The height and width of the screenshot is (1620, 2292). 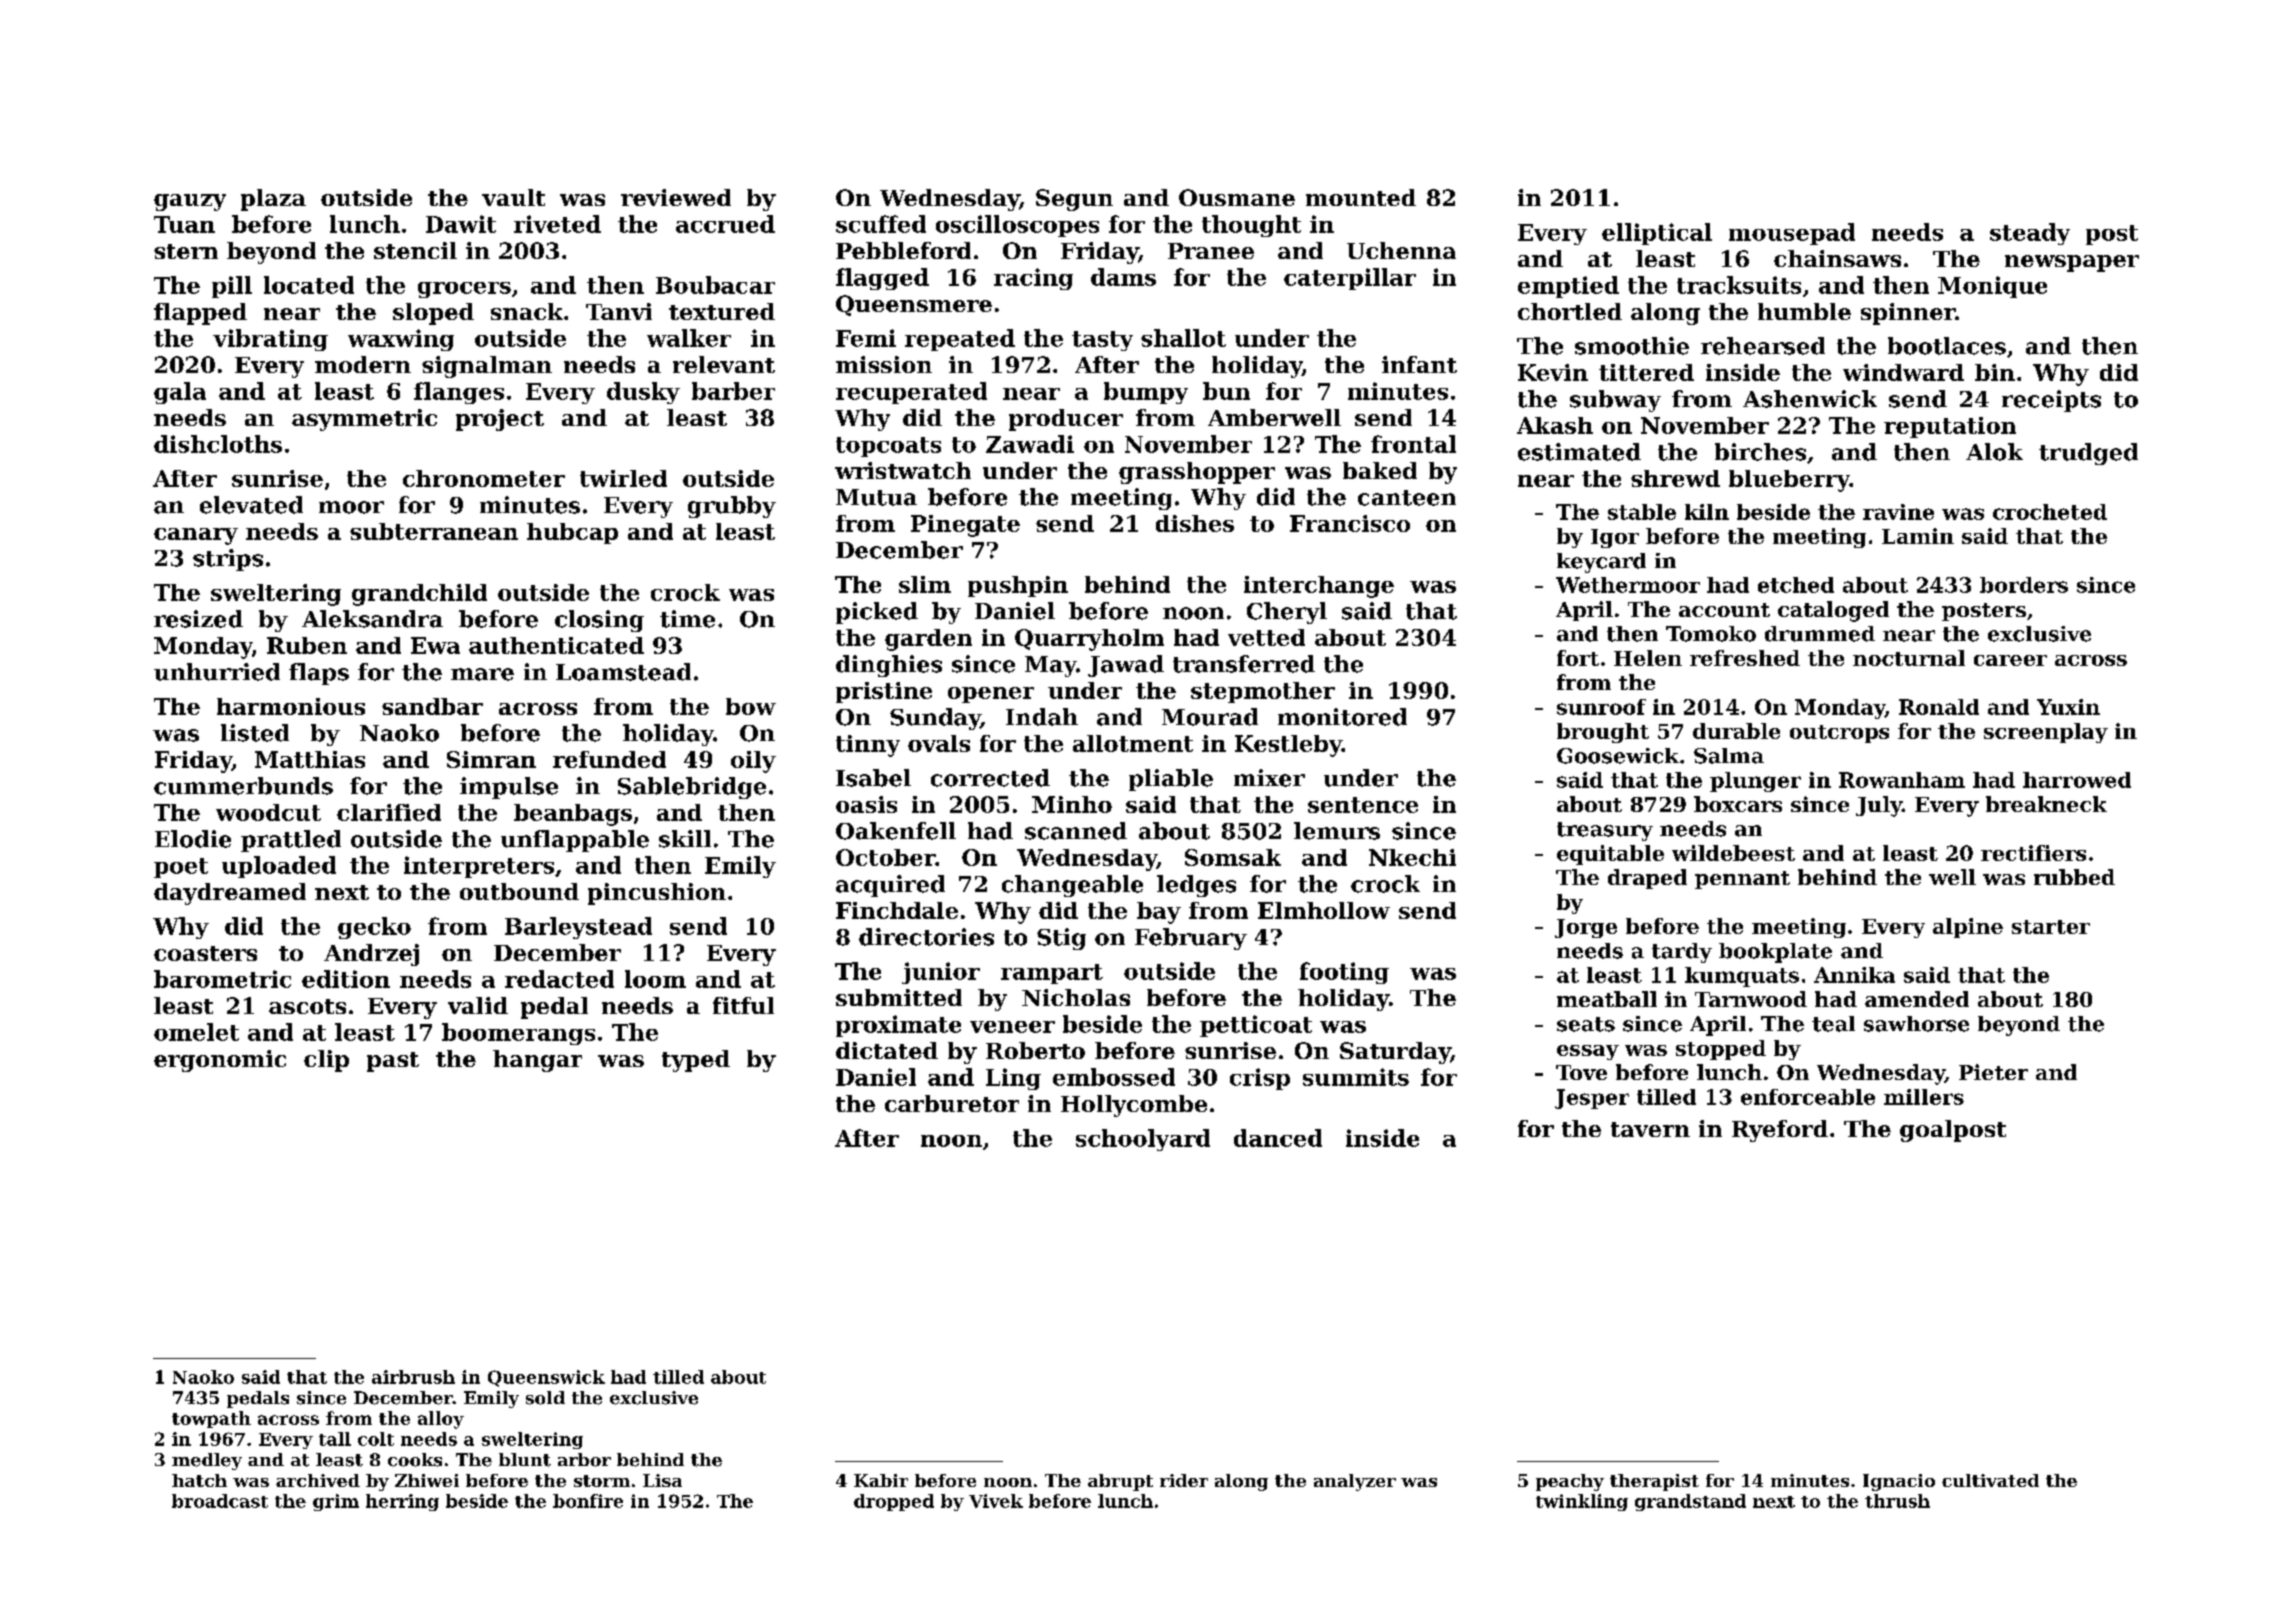 What do you see at coordinates (393, 1062) in the screenshot?
I see `past` at bounding box center [393, 1062].
